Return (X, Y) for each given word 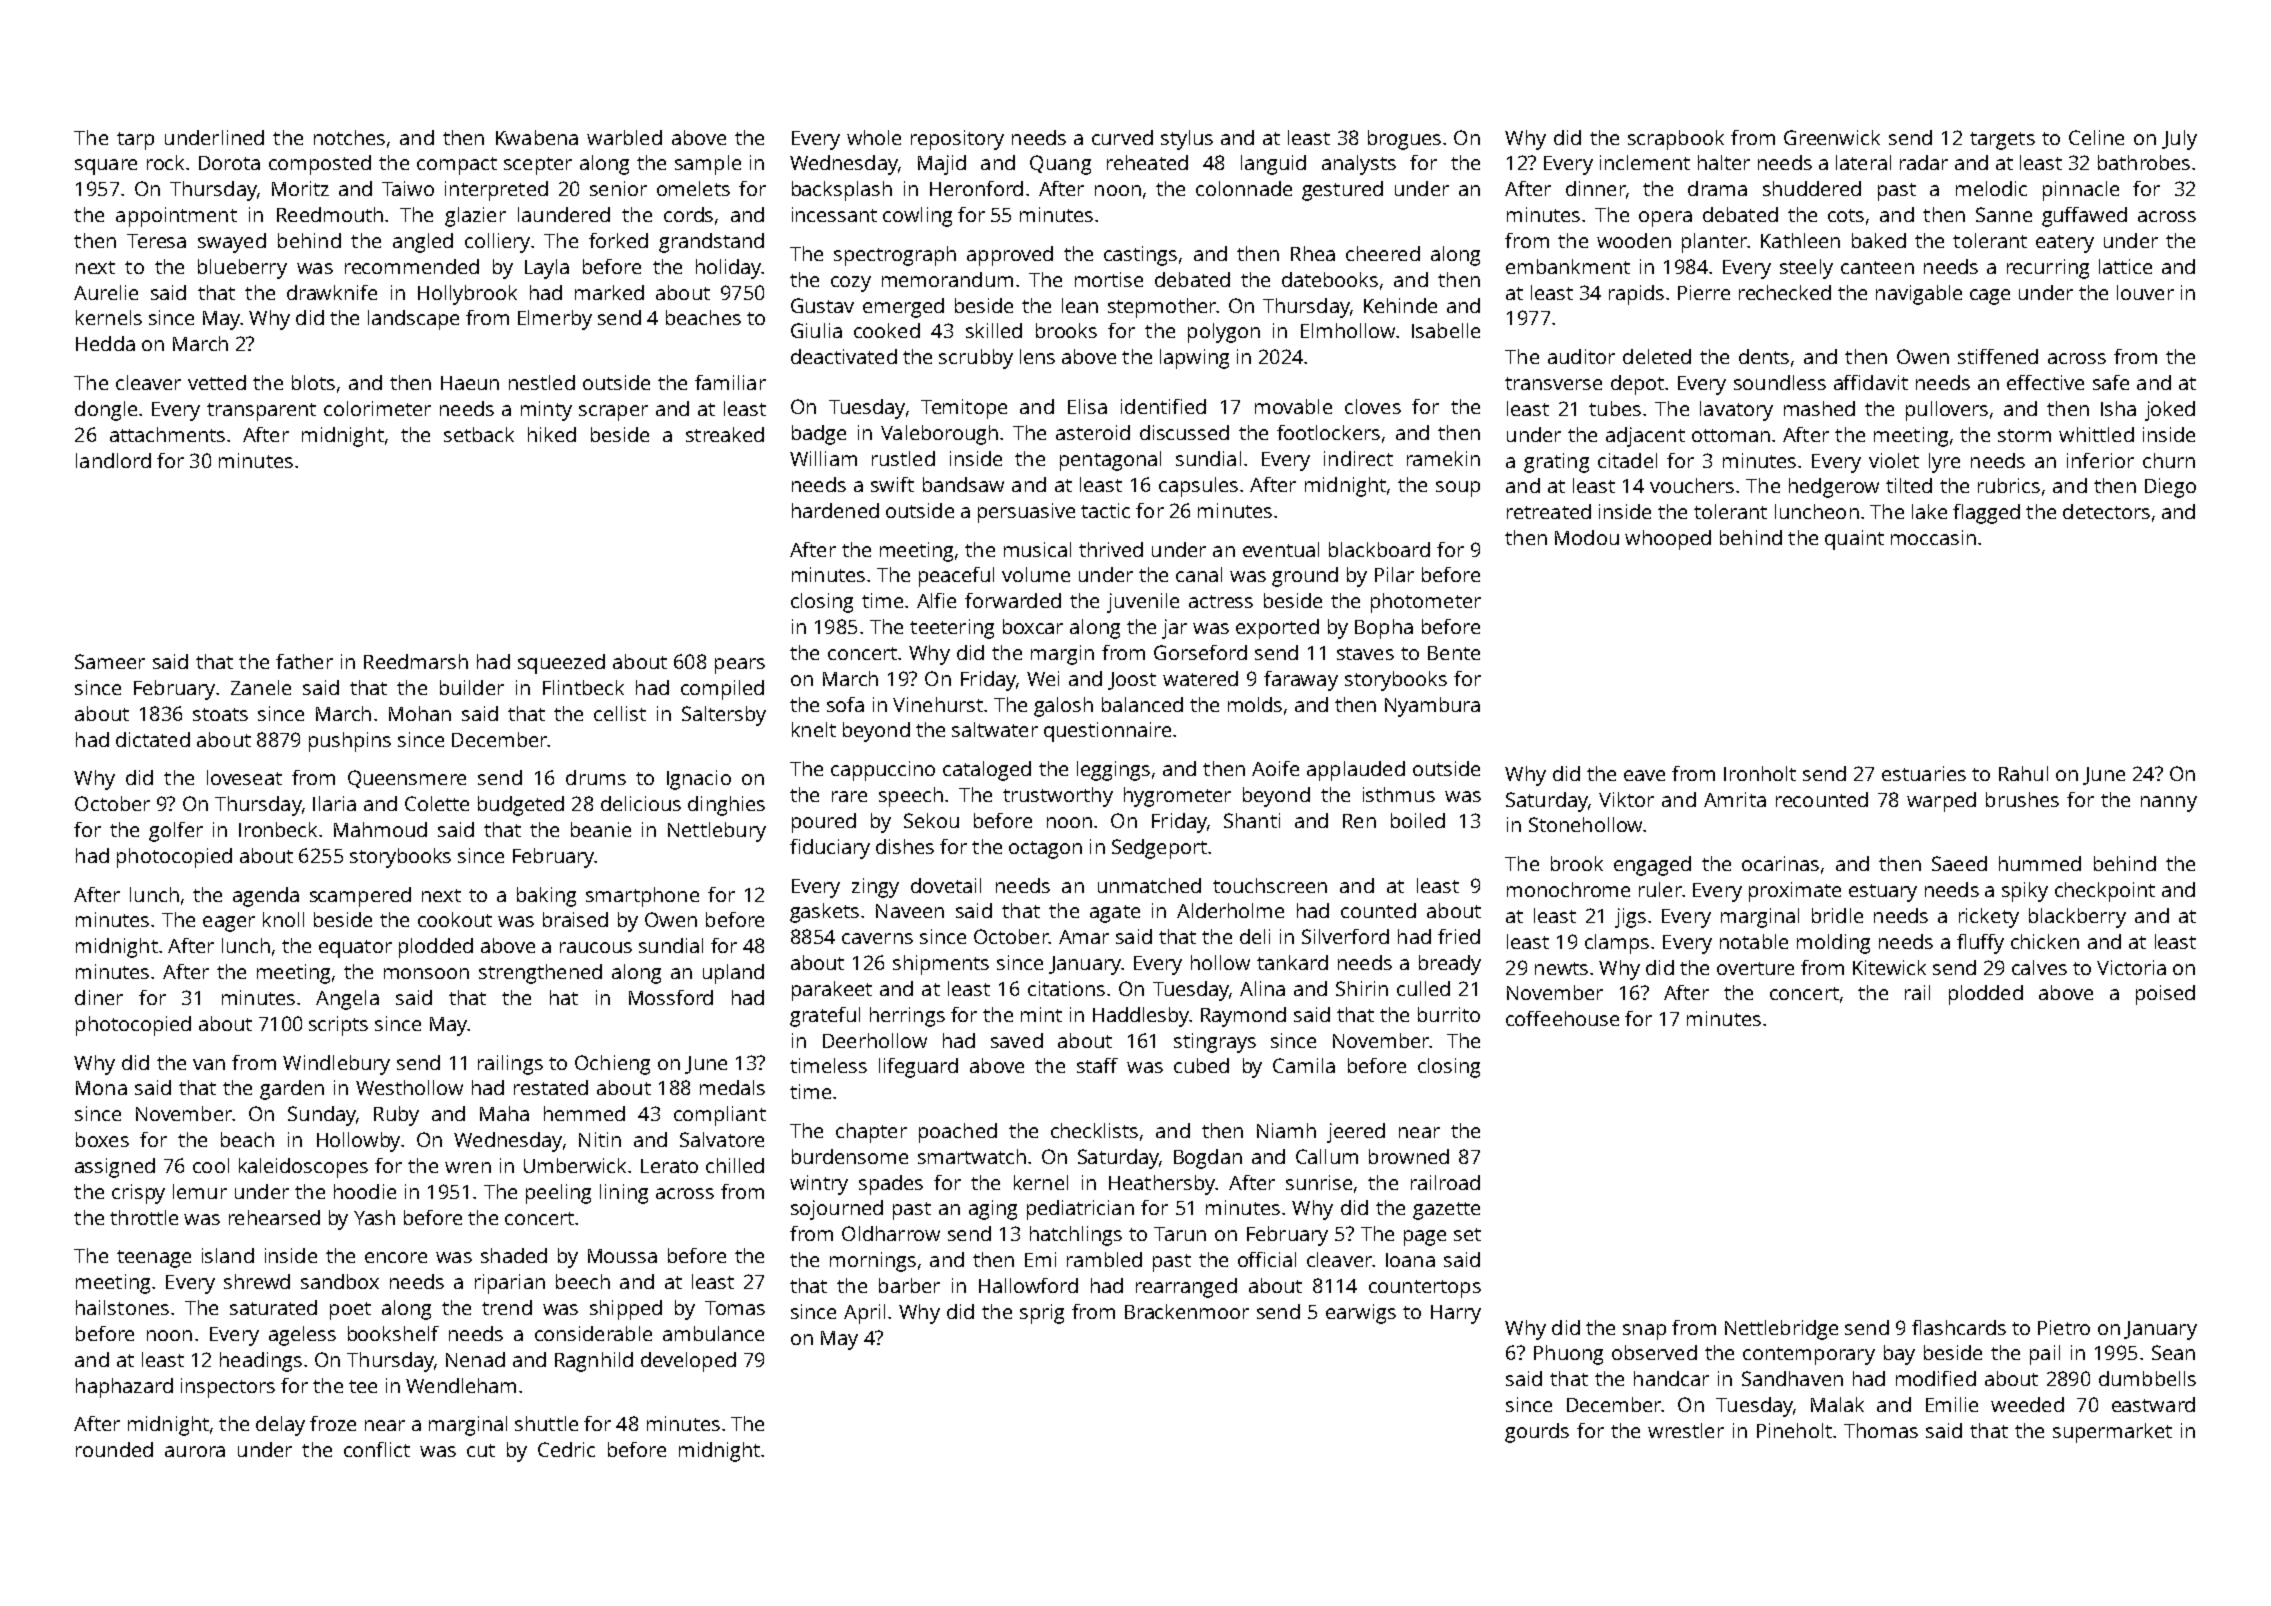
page (1425, 1238)
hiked (552, 434)
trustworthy (1058, 797)
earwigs (1361, 1314)
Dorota (229, 163)
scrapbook (1676, 140)
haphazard (124, 1388)
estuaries (1924, 773)
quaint (1854, 540)
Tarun (1180, 1234)
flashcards (1959, 1327)
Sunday (322, 1116)
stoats (220, 714)
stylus (1187, 140)
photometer (1426, 603)
